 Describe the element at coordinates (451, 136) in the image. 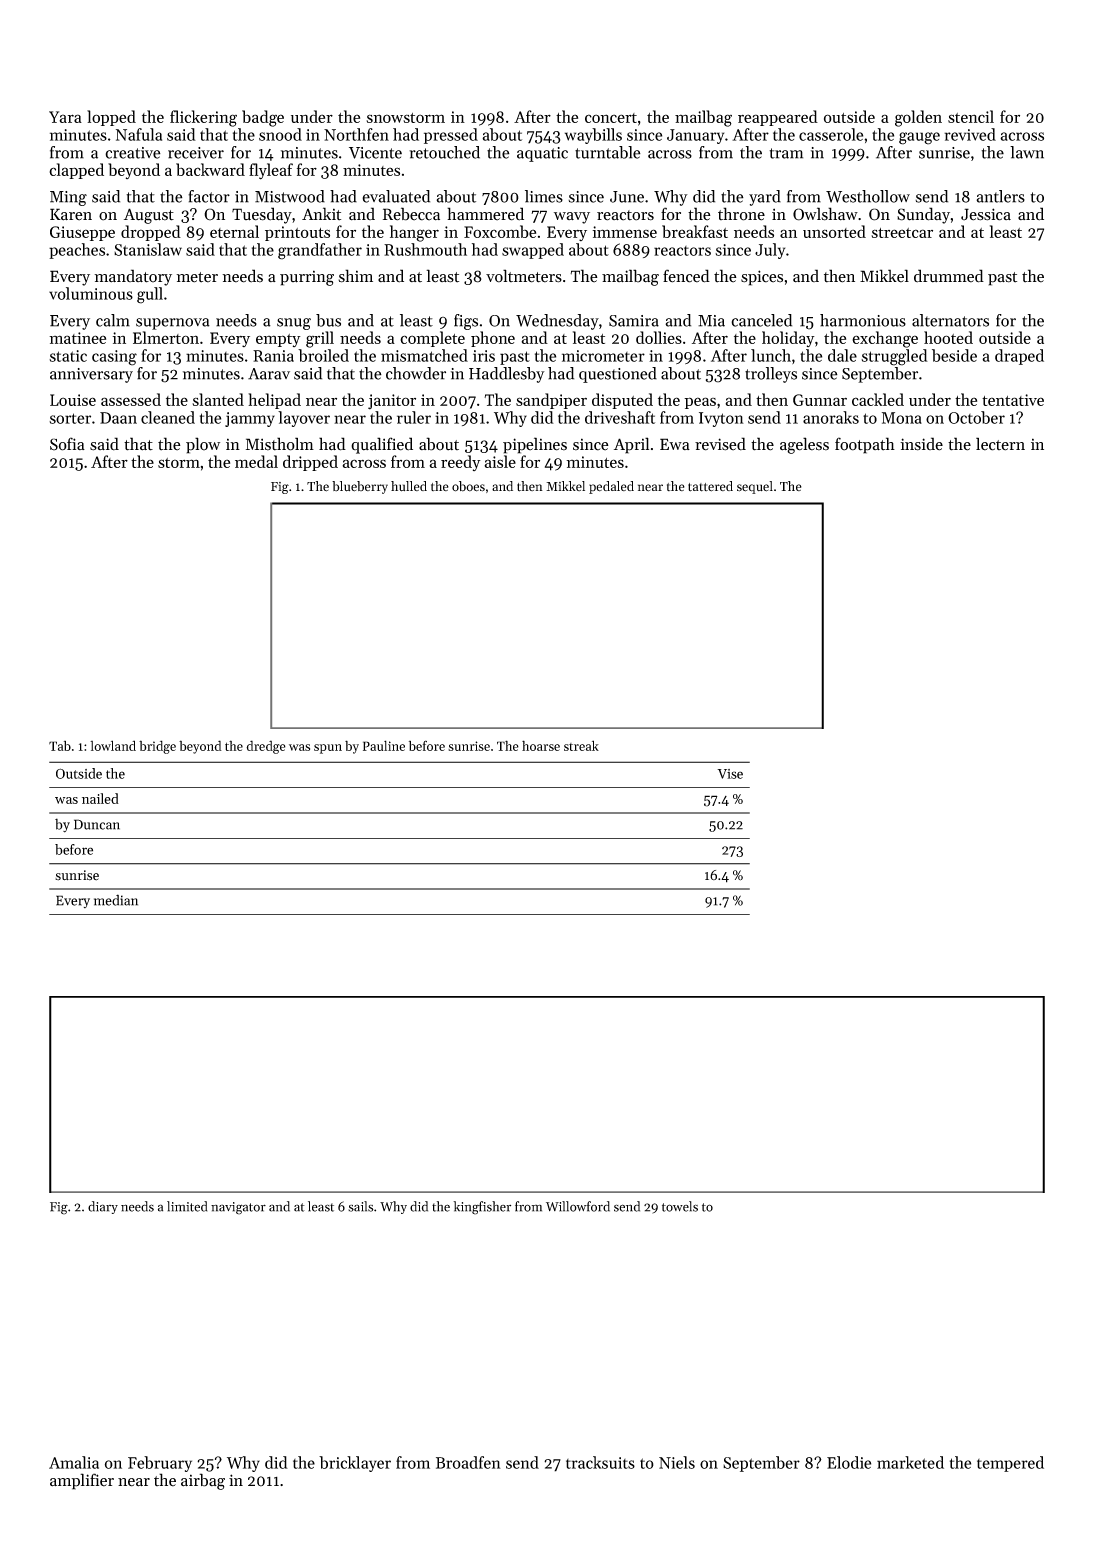

I see `pressed` at that location.
